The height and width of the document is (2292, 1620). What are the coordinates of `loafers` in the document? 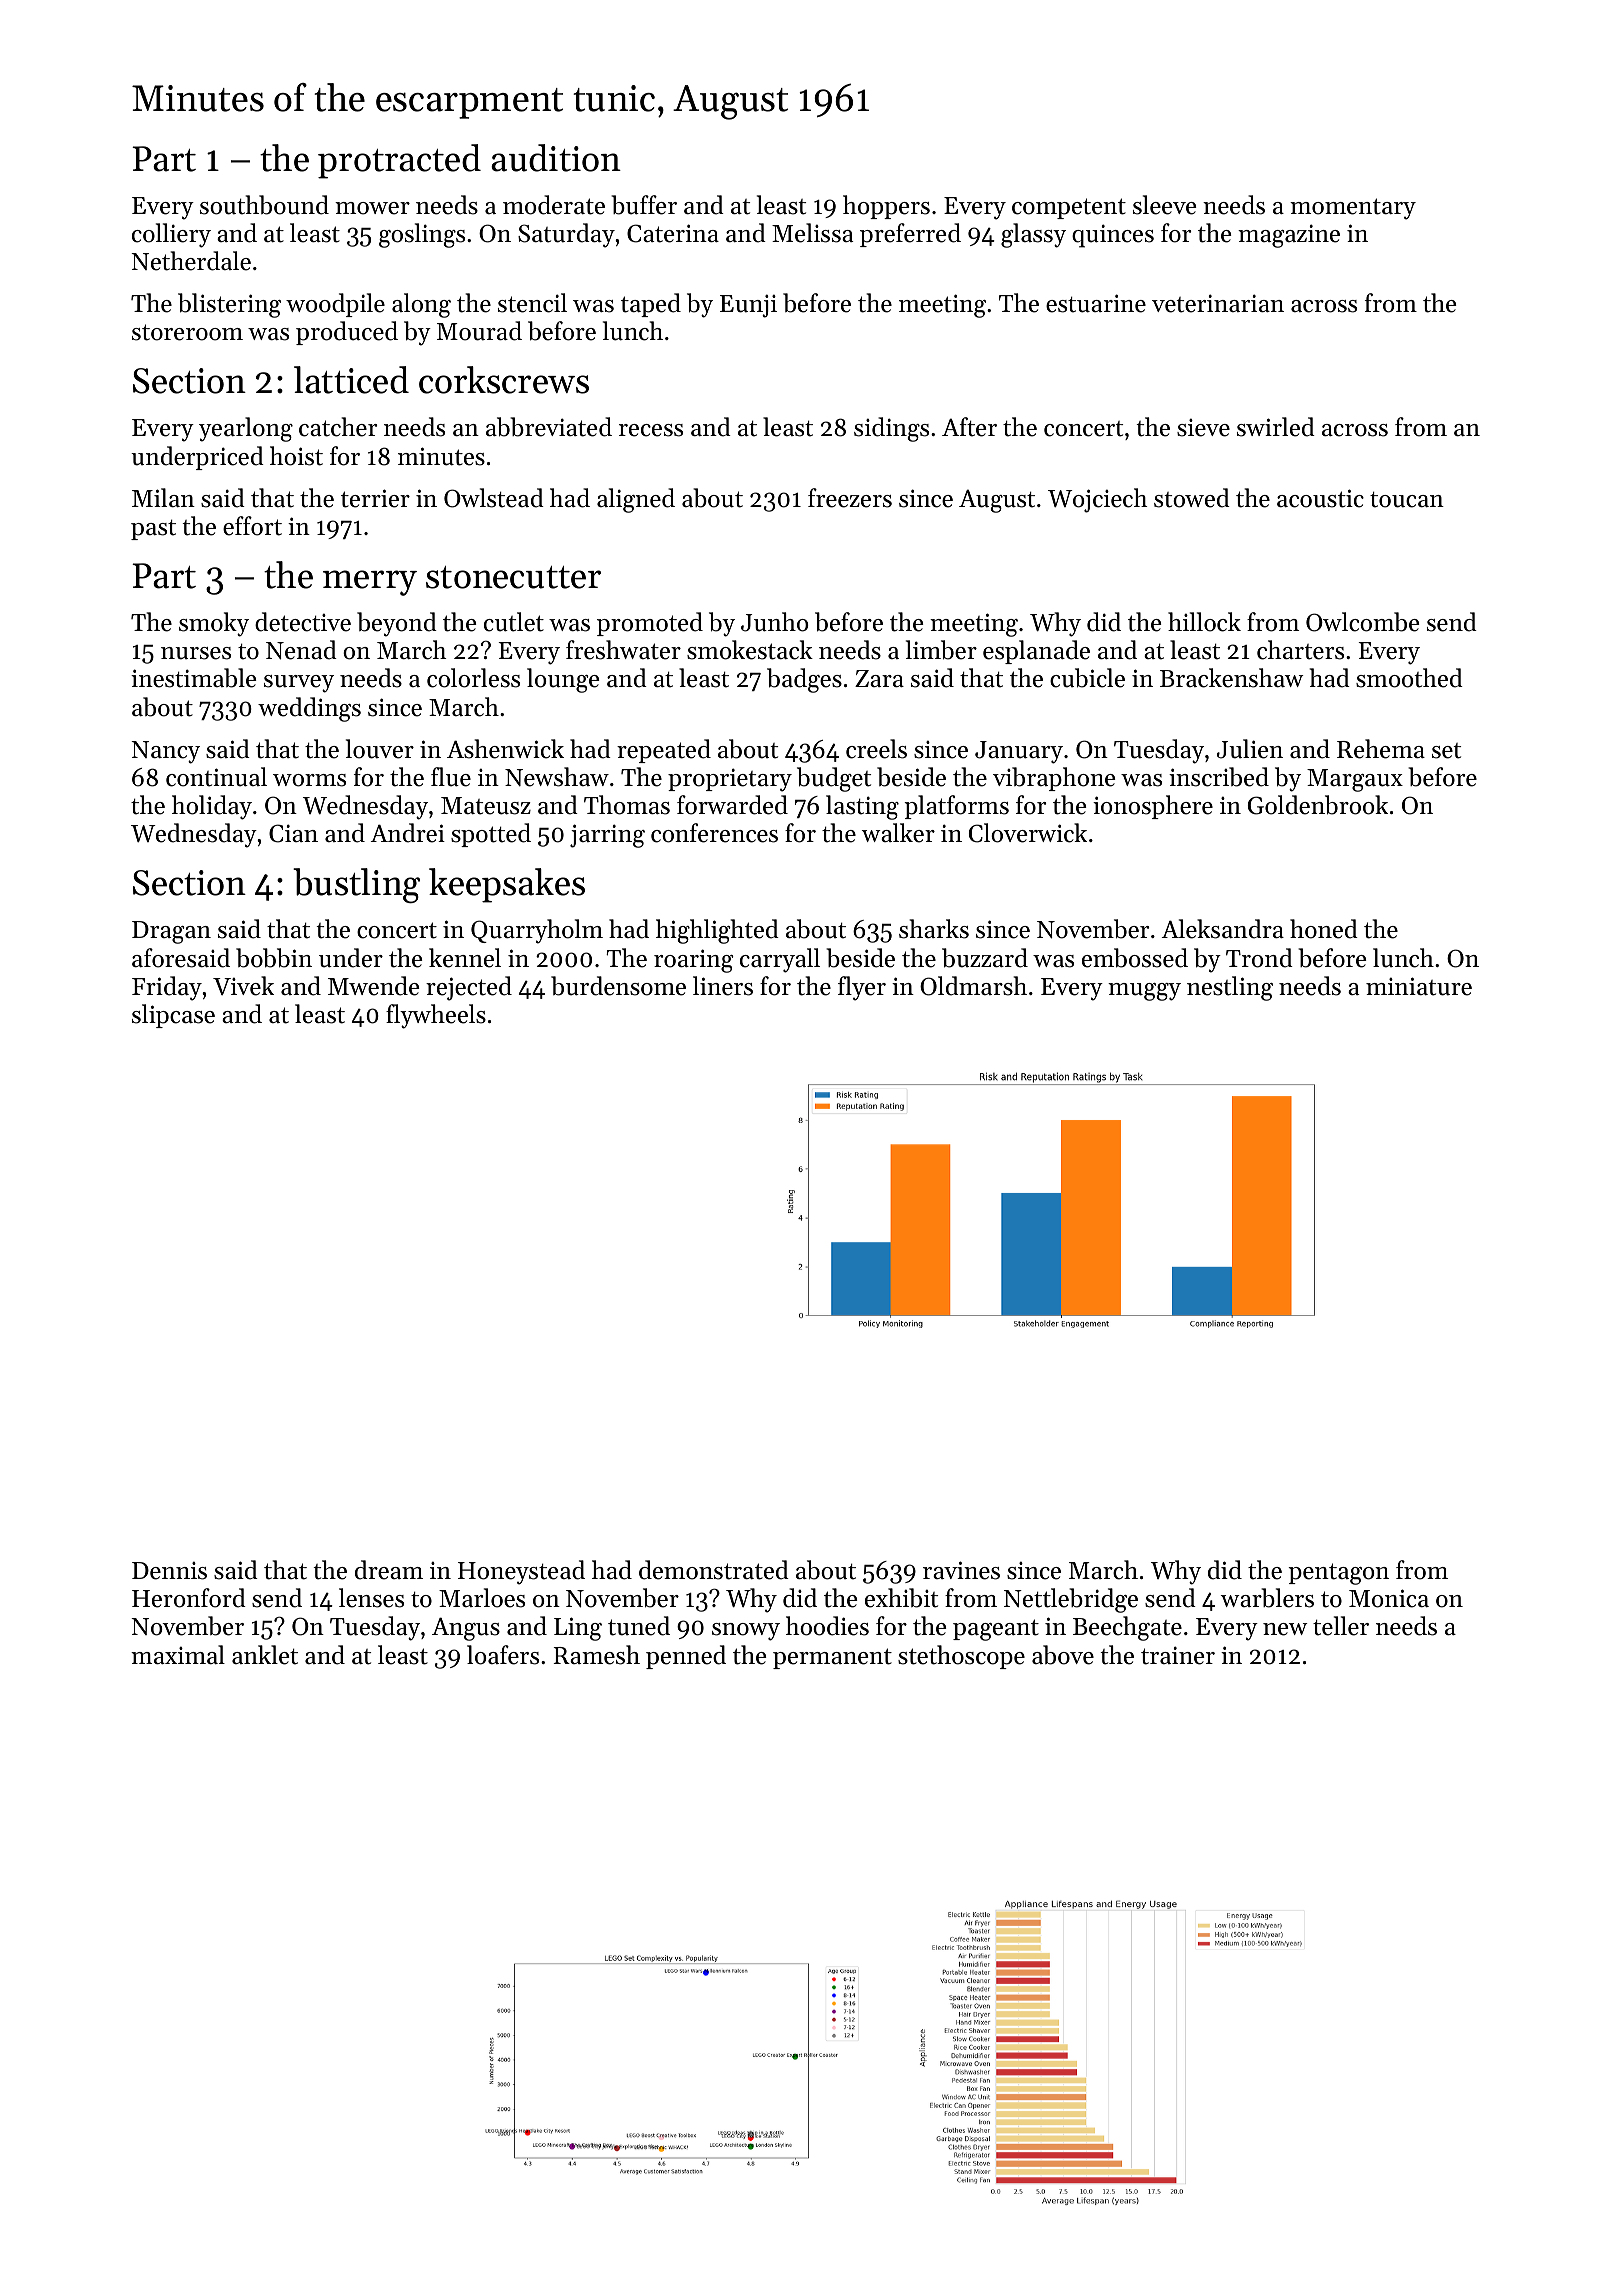 It's located at (503, 1655).
